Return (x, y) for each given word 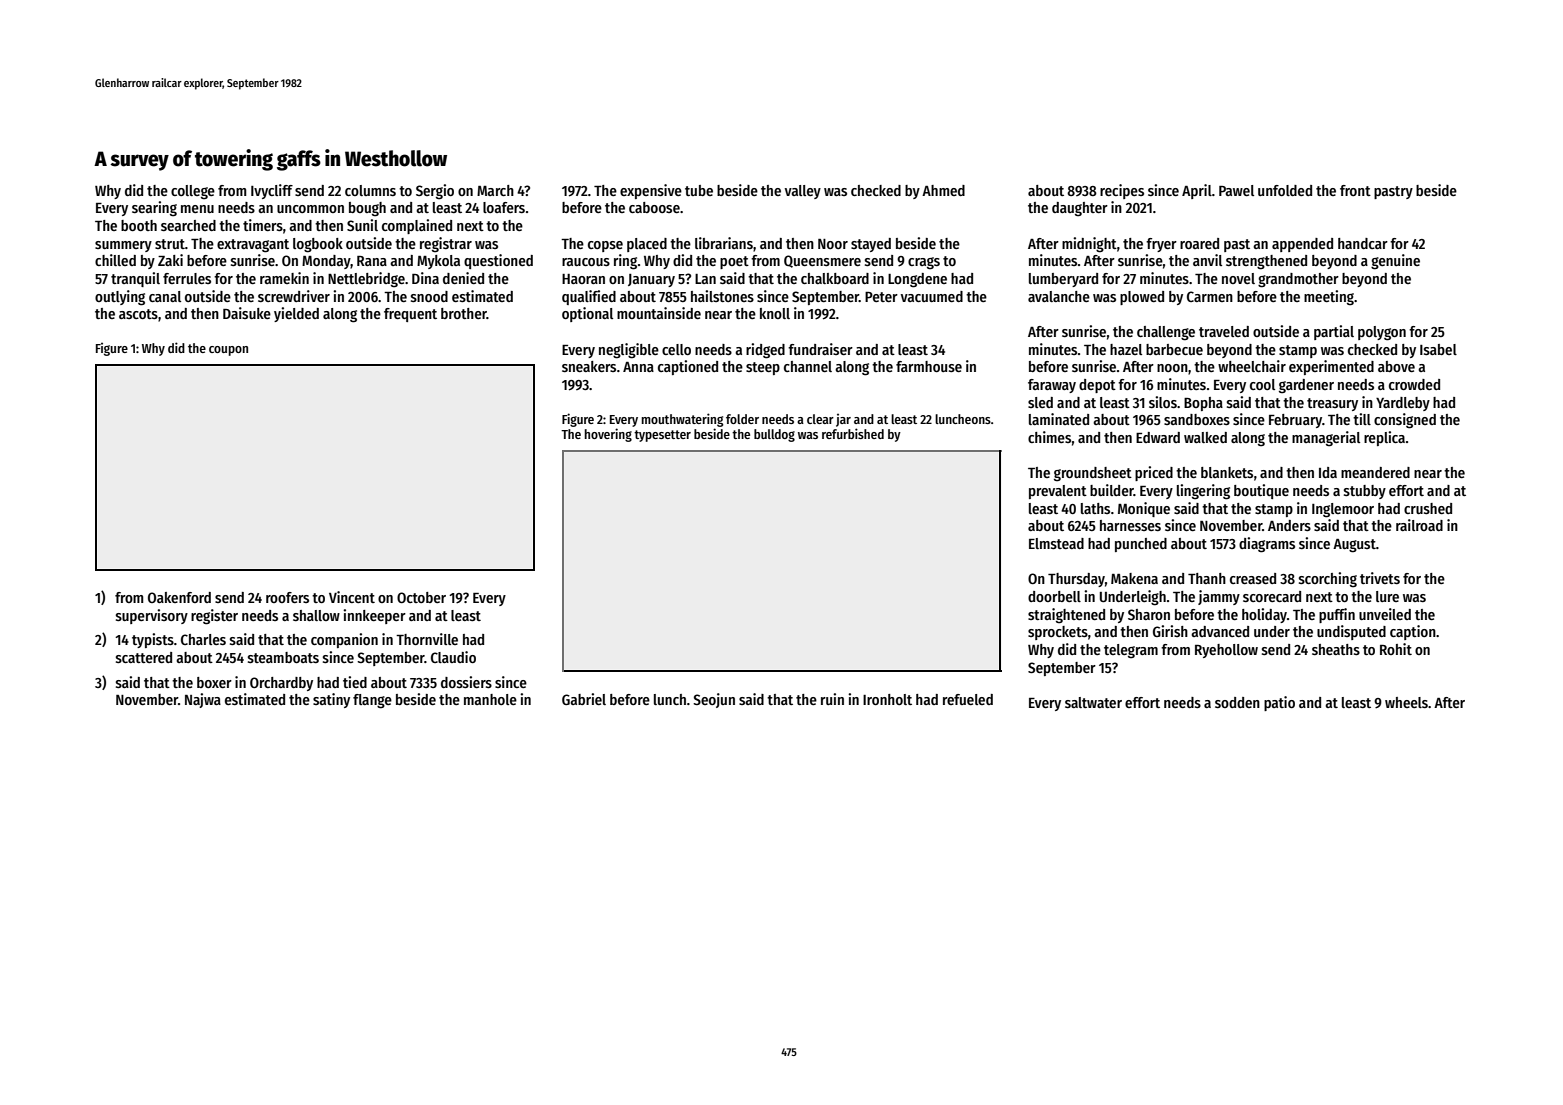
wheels (1406, 702)
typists (153, 640)
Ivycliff (272, 191)
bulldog (774, 435)
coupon (228, 351)
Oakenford (179, 597)
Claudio (453, 657)
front (1355, 190)
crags (924, 263)
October (421, 597)
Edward (1158, 437)
